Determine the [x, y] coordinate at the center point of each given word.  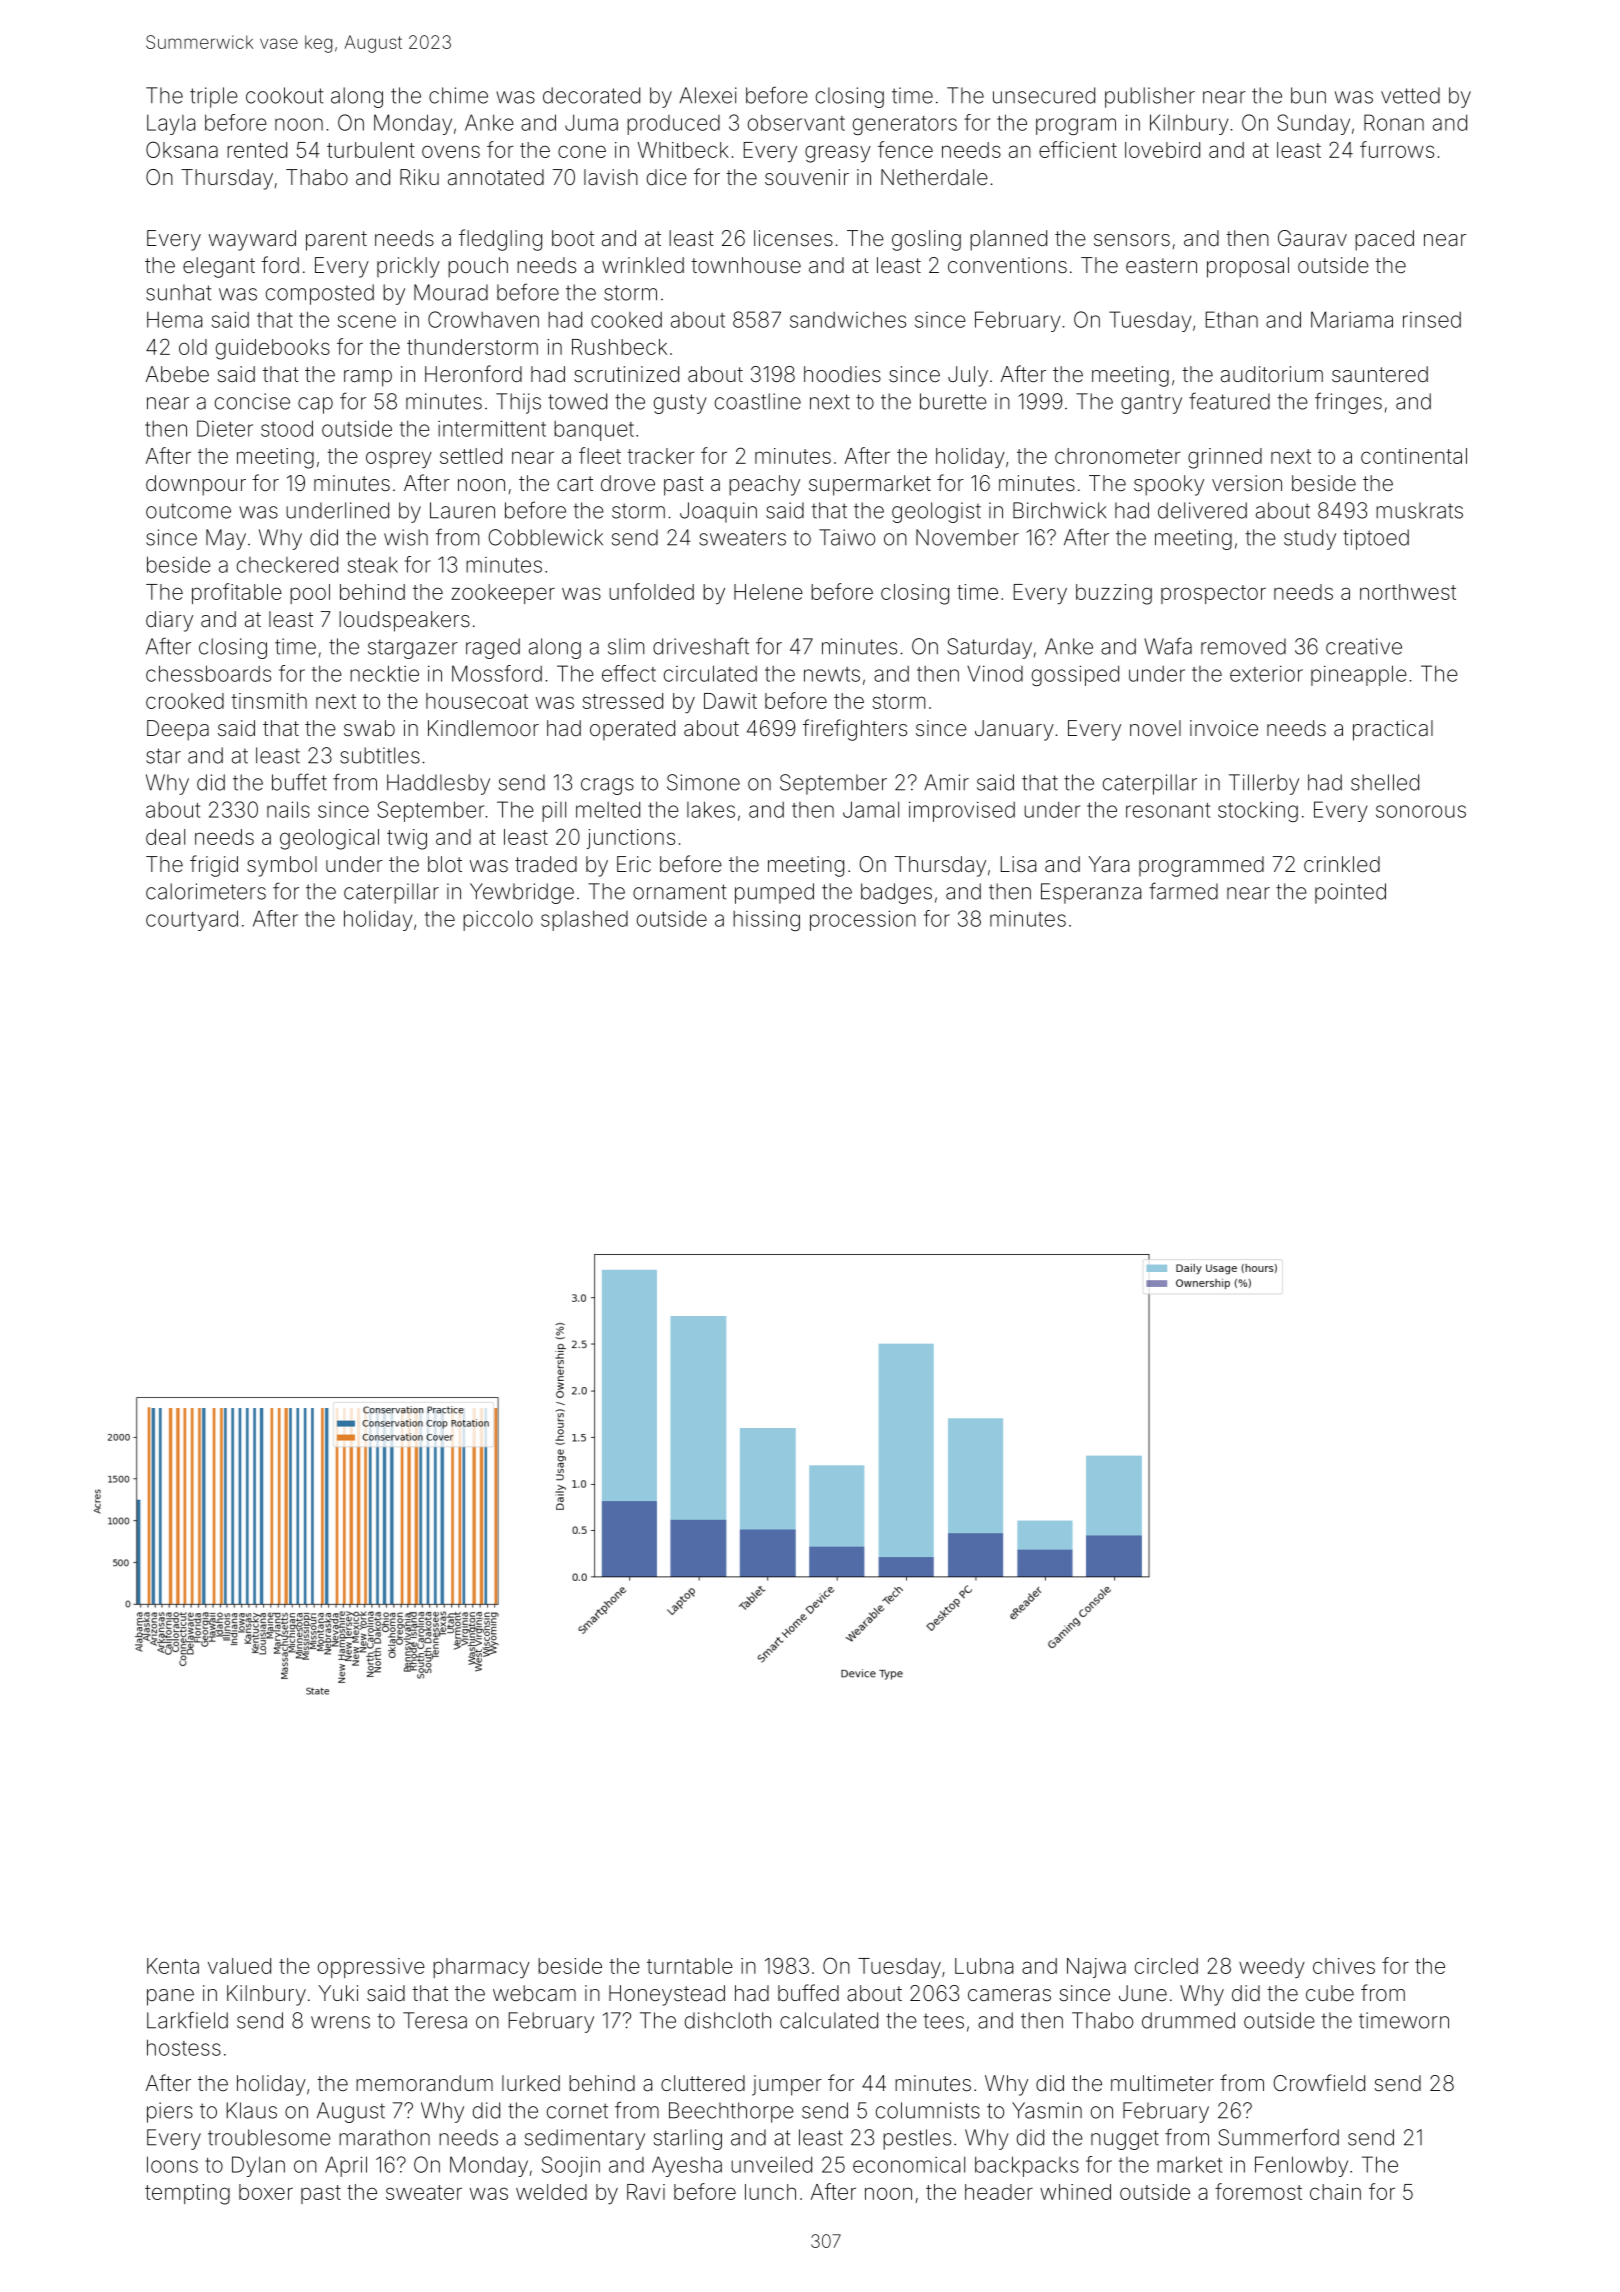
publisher [1150, 97]
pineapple [1359, 675]
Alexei [708, 95]
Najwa [1096, 1968]
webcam [534, 1993]
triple [214, 97]
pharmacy [481, 1968]
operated [632, 730]
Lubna [984, 1966]
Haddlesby [438, 784]
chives [1344, 1966]
